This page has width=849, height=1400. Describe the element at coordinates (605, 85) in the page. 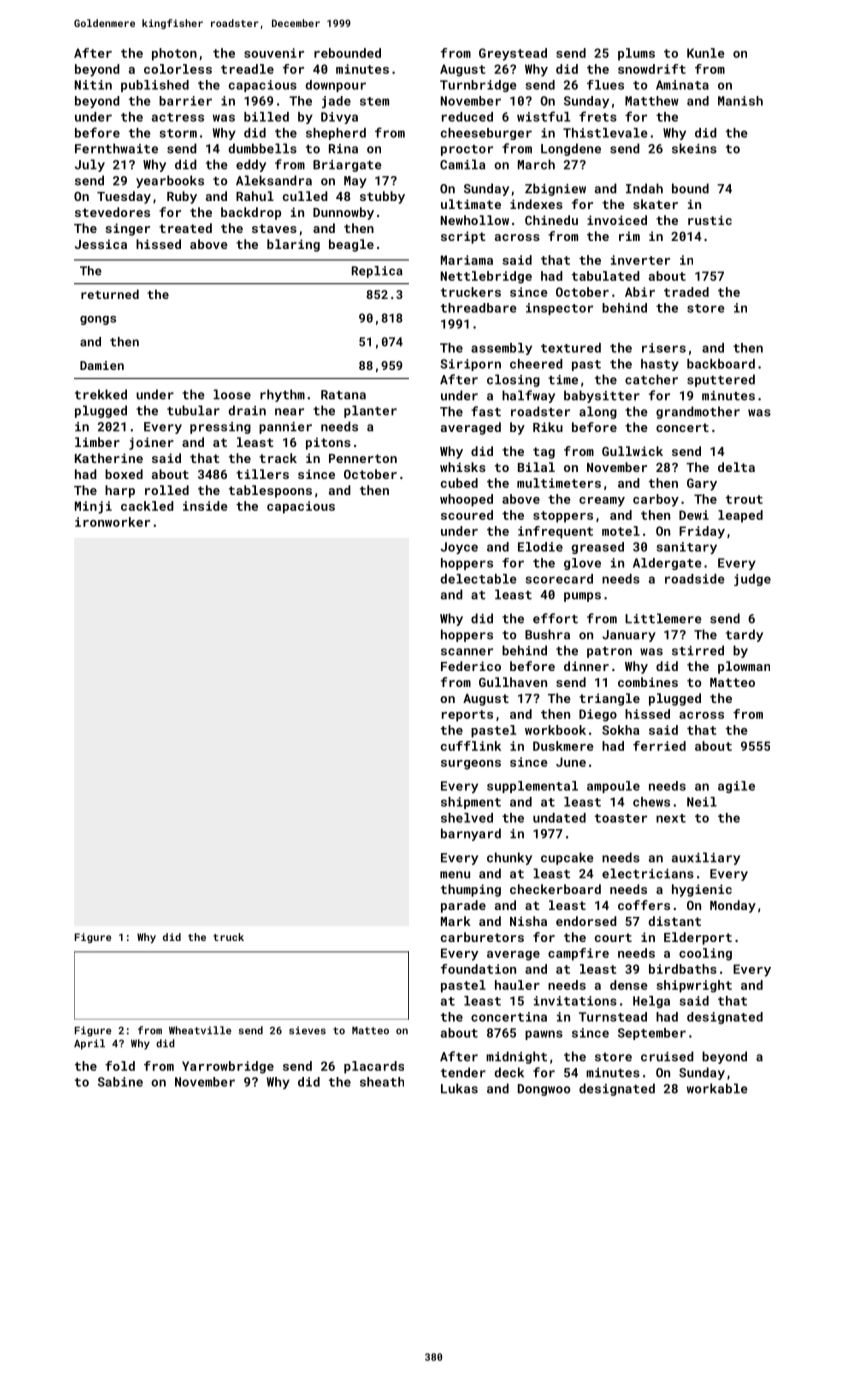

I see `flues` at that location.
